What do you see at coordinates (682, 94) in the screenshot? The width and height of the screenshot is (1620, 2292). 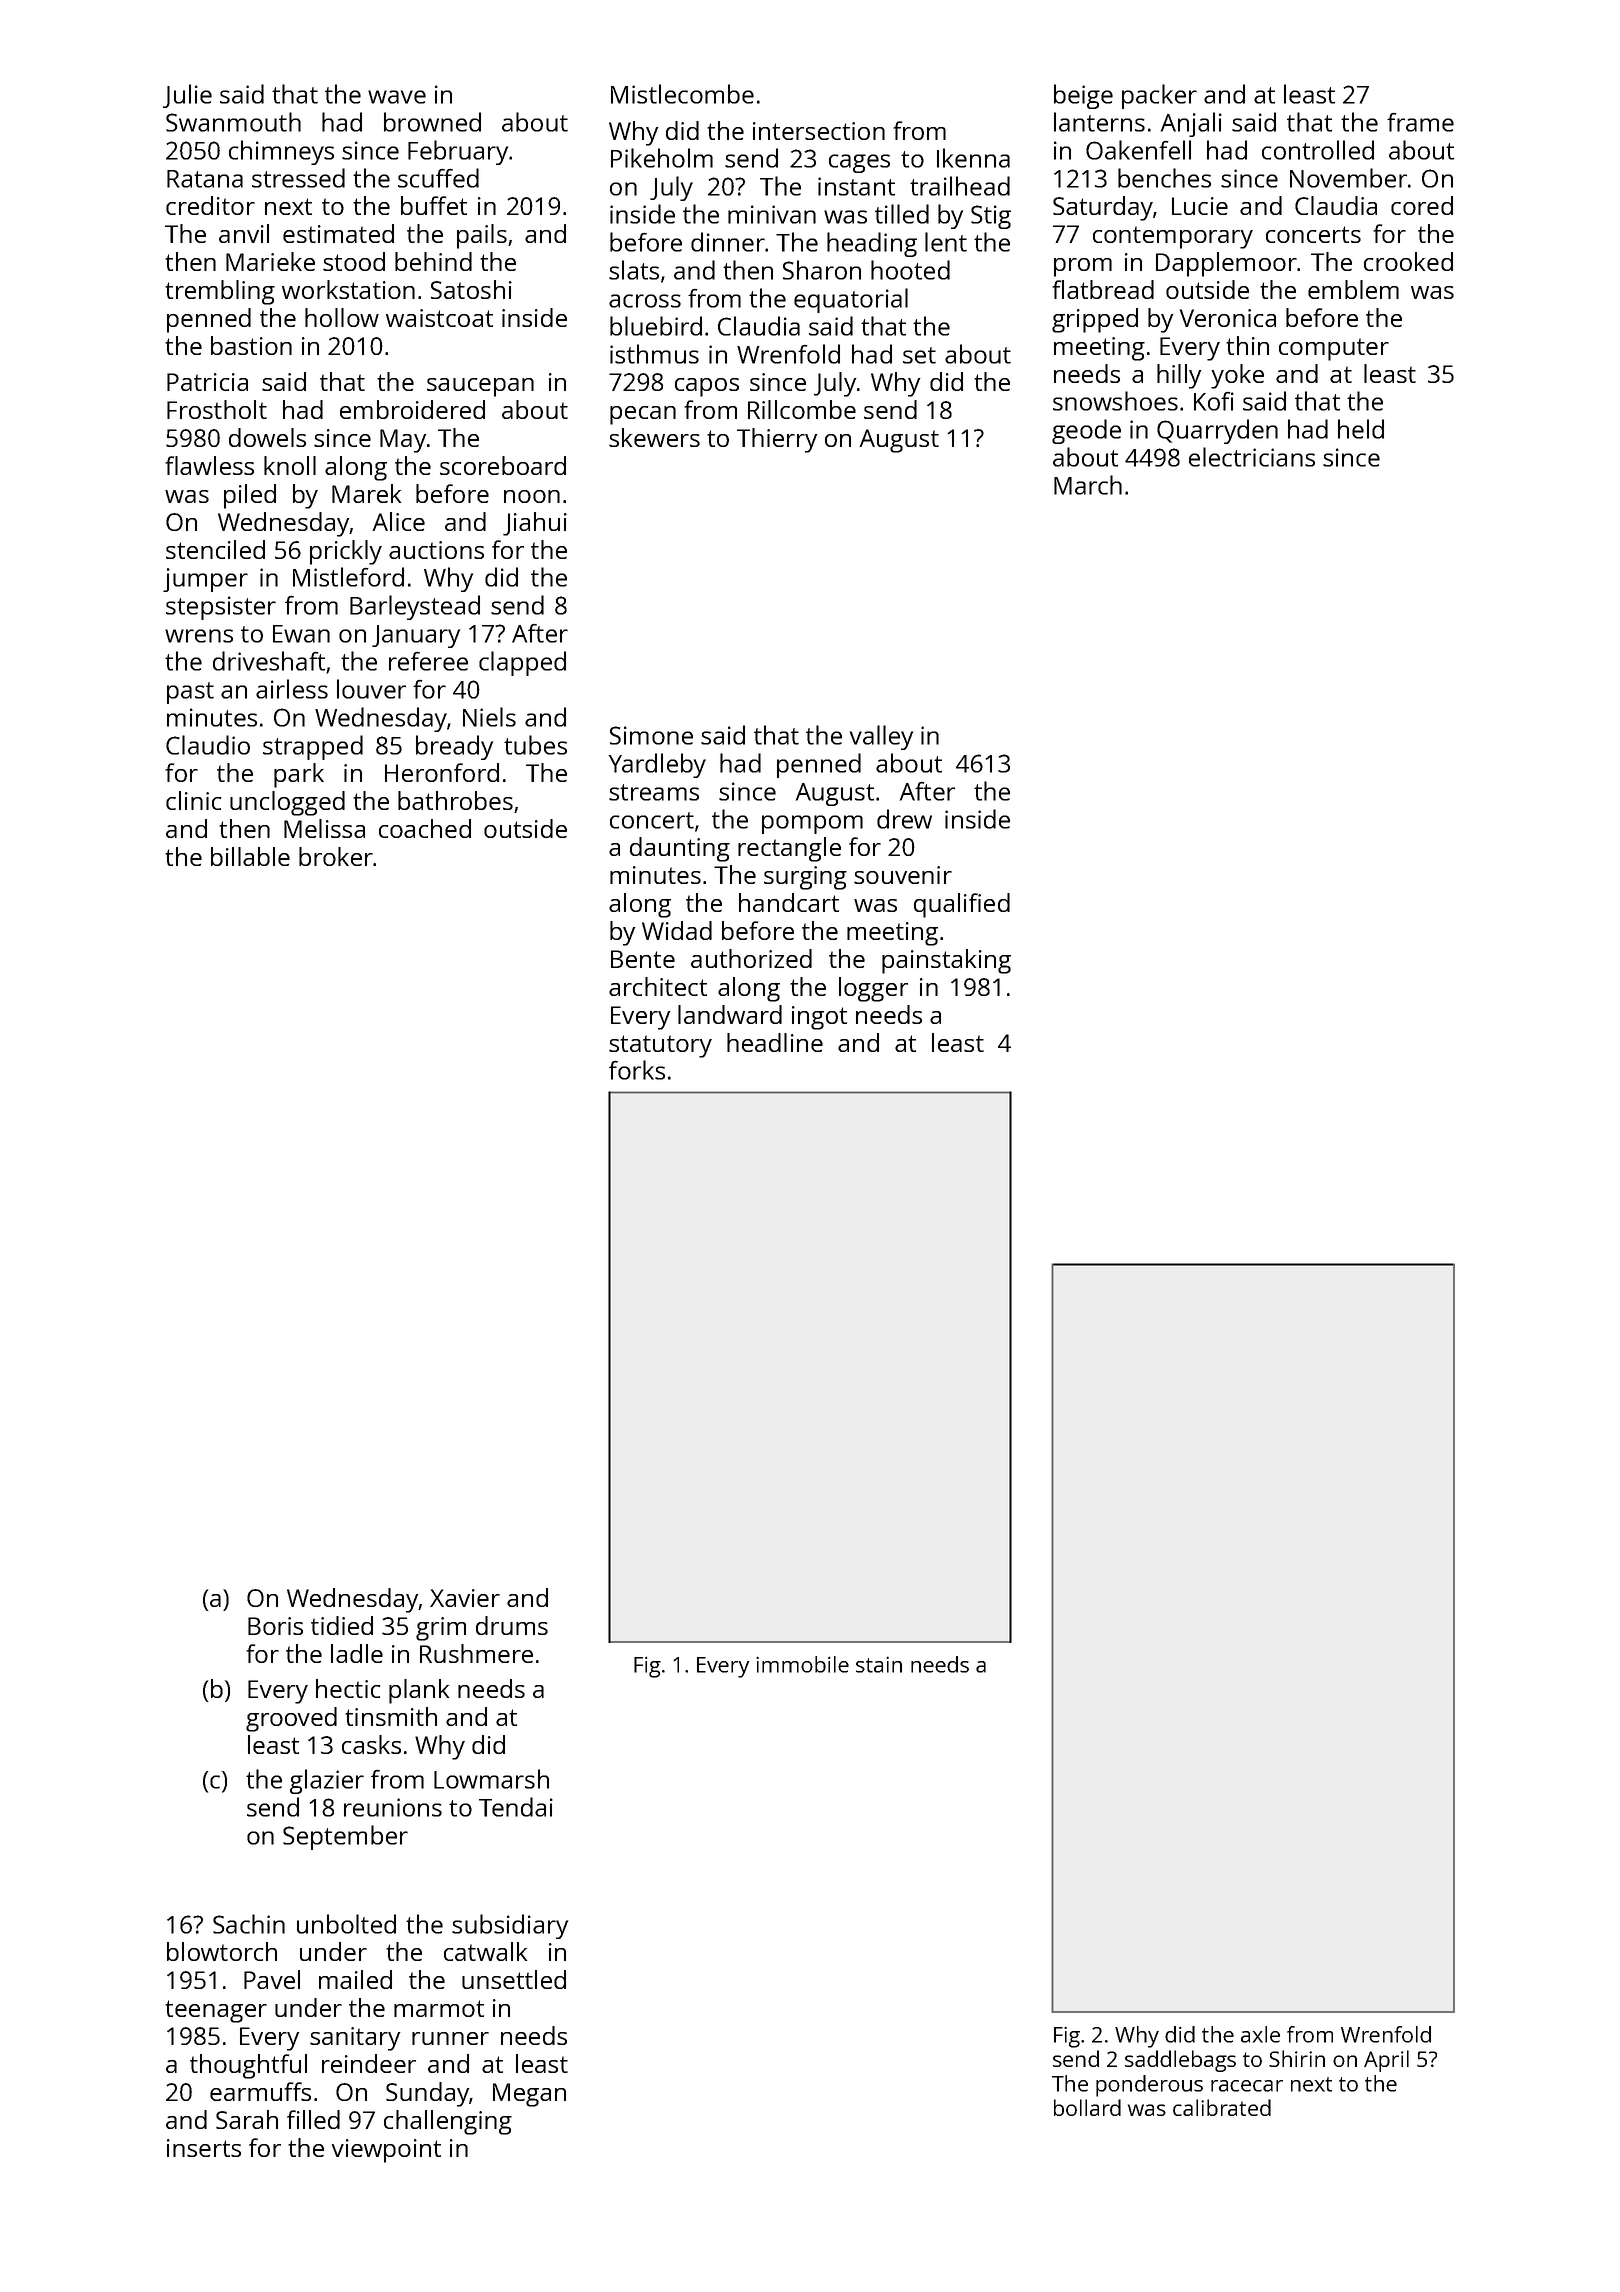 I see `Mistlecombe` at bounding box center [682, 94].
